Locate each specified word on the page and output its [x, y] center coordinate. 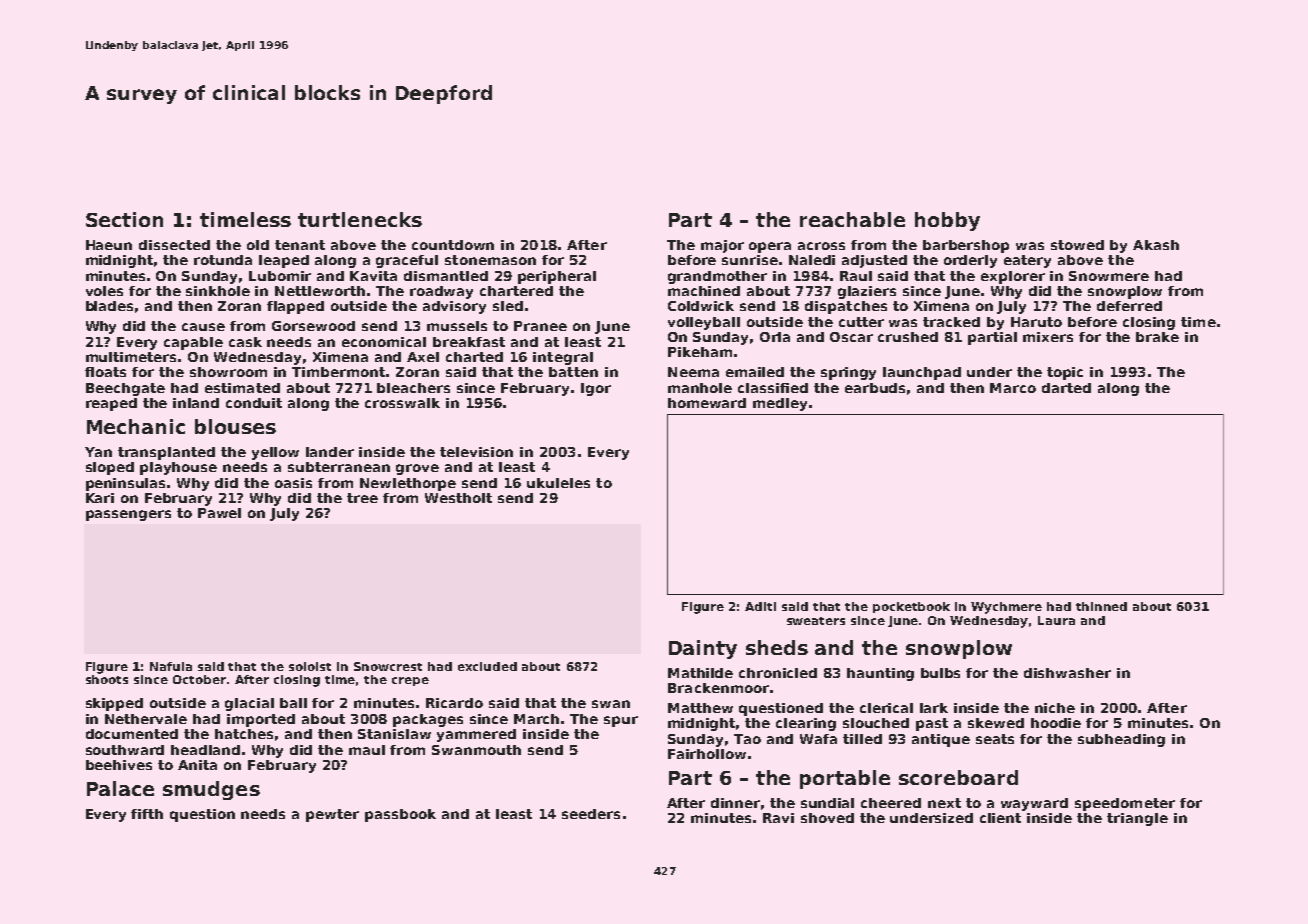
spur [621, 721]
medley [780, 404]
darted [1066, 388]
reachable [852, 219]
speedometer [1125, 804]
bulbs [940, 673]
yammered [476, 735]
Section [124, 219]
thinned [1101, 606]
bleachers [413, 388]
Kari [100, 498]
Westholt [458, 498]
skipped [114, 704]
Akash [1156, 245]
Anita [197, 765]
